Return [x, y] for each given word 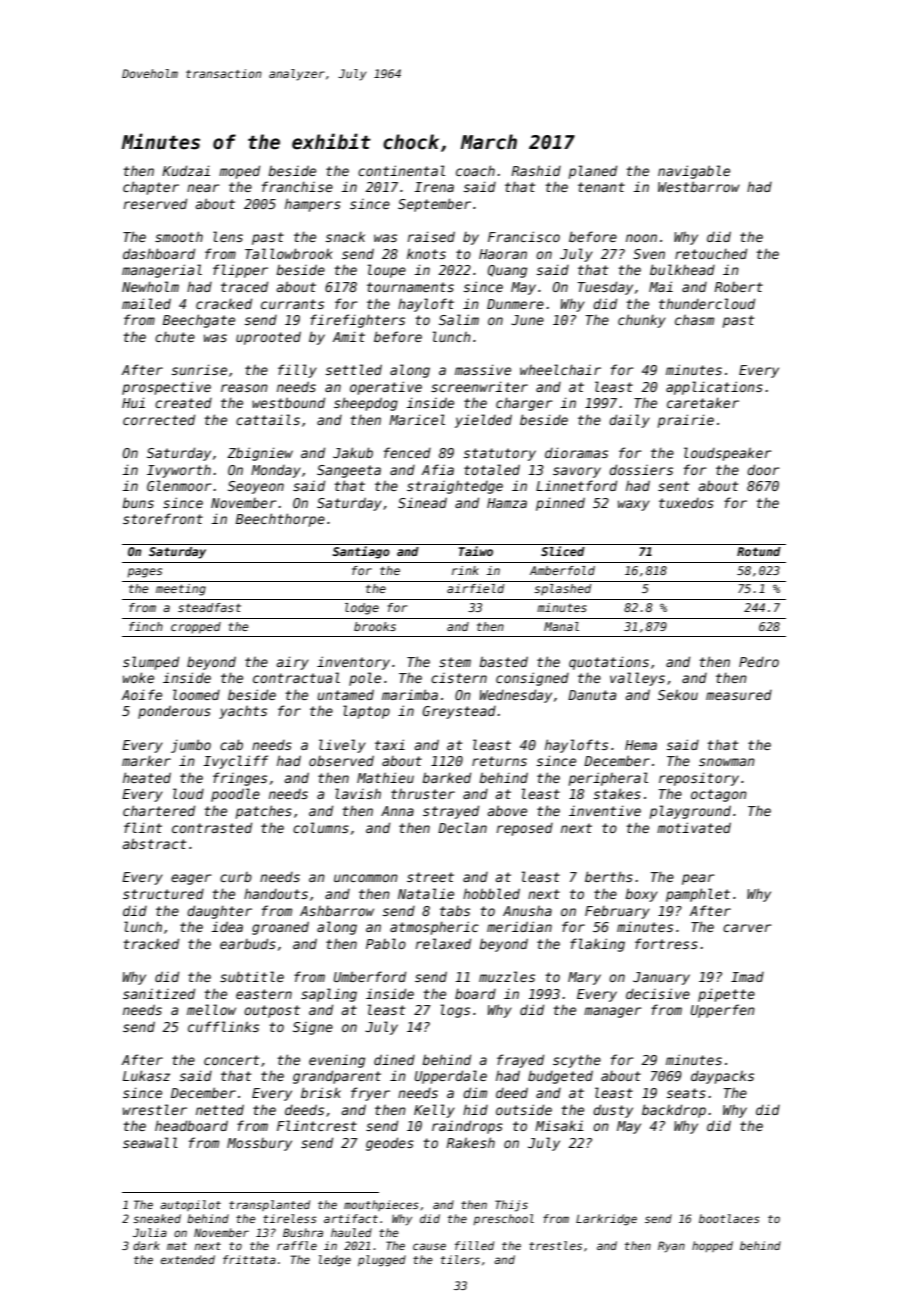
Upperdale [451, 1077]
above [507, 810]
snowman [727, 762]
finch [146, 626]
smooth [179, 236]
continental [401, 170]
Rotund [759, 551]
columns [321, 827]
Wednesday [516, 696]
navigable [694, 172]
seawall [150, 1142]
